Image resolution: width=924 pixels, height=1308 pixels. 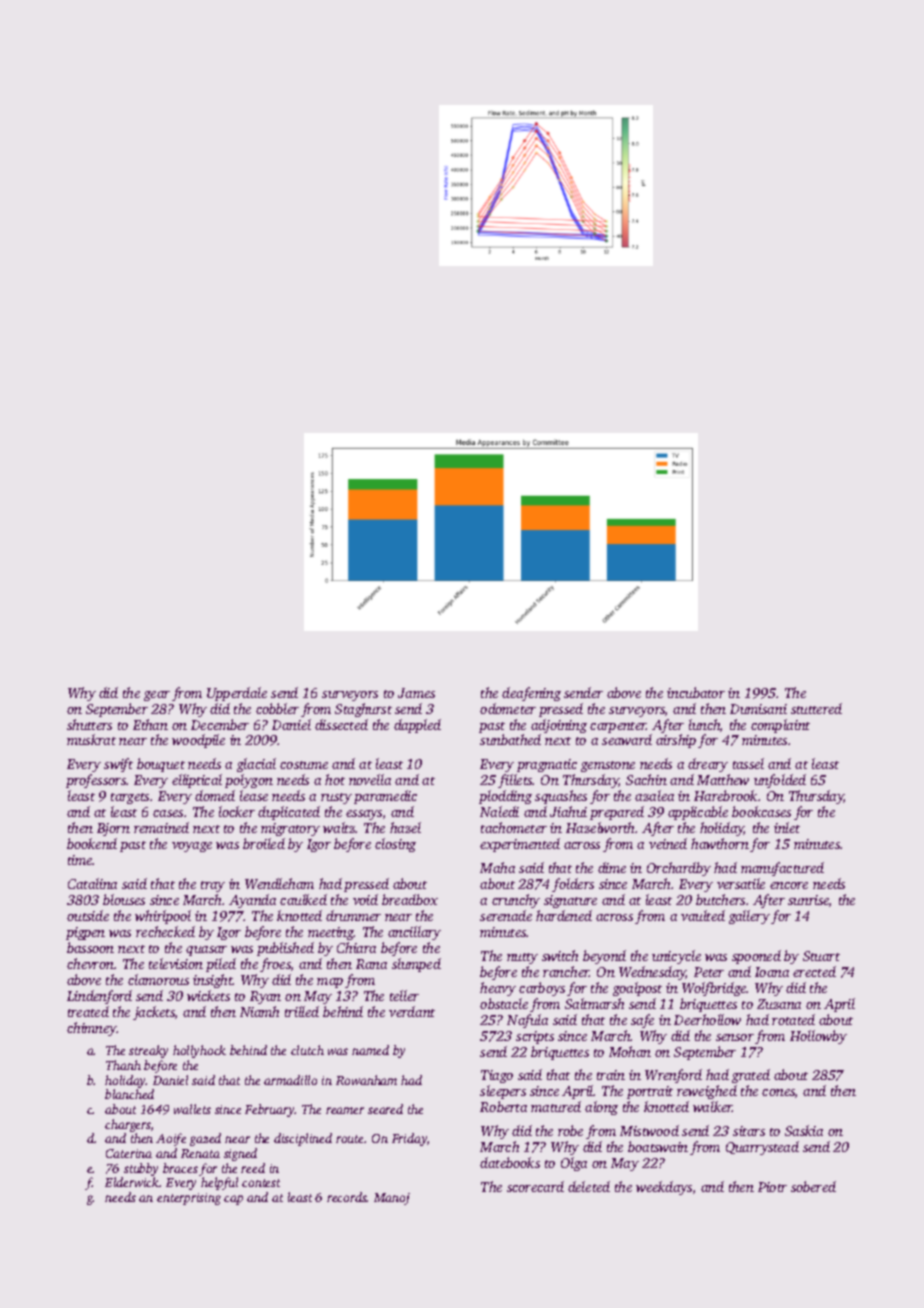 I want to click on James, so click(x=416, y=693).
